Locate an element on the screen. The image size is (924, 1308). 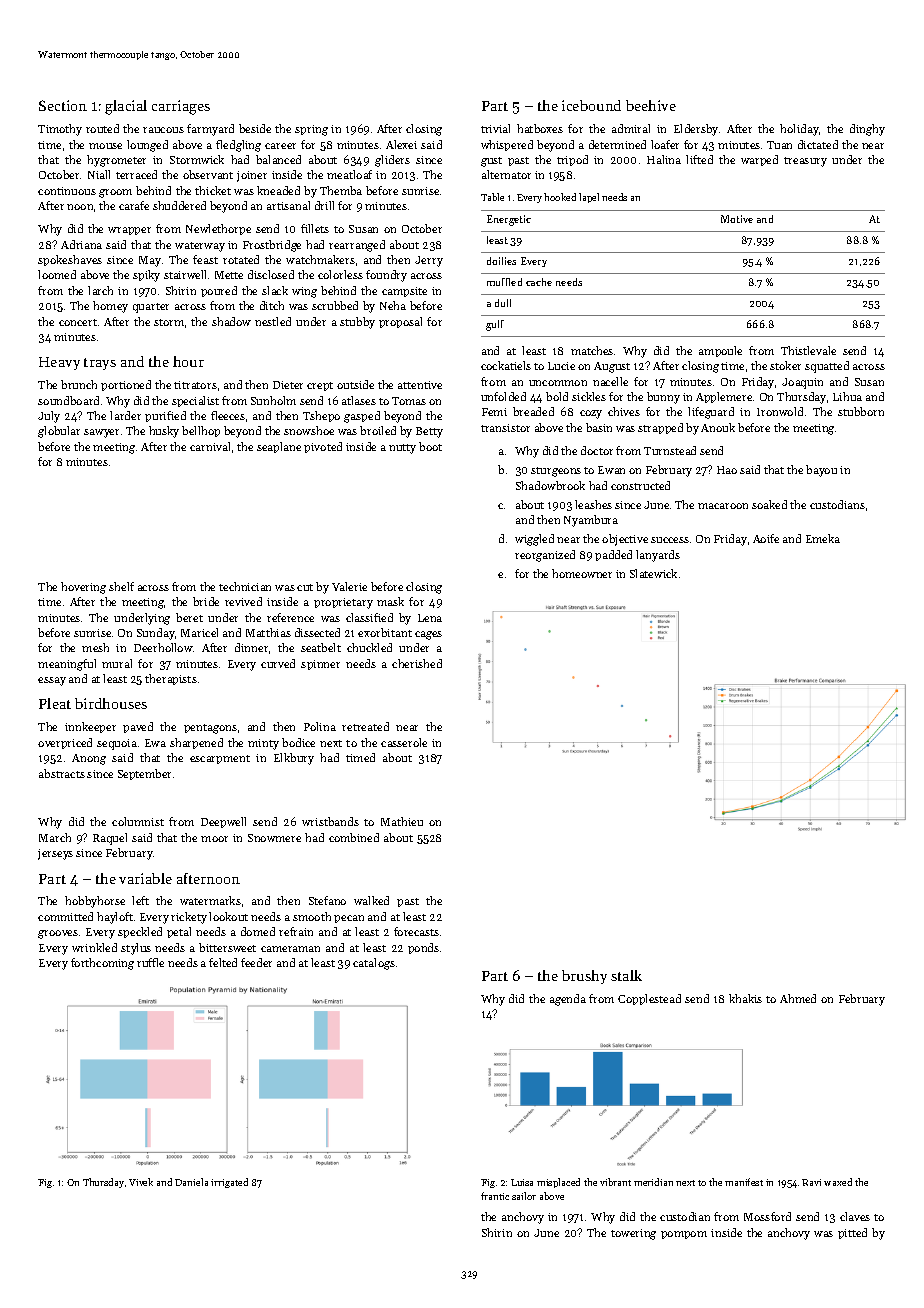
pompom is located at coordinates (684, 1235).
